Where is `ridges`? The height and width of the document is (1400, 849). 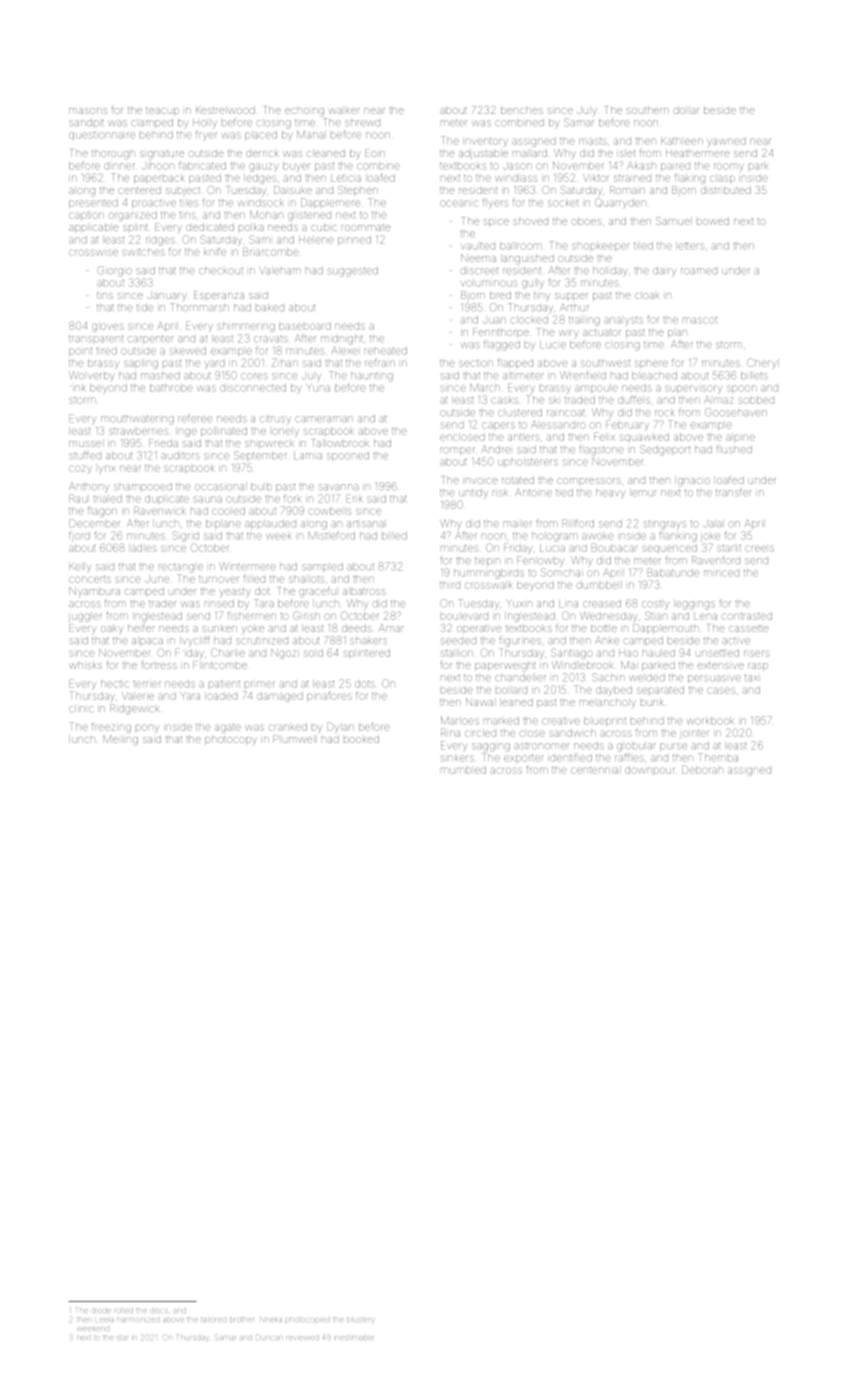 ridges is located at coordinates (160, 241).
